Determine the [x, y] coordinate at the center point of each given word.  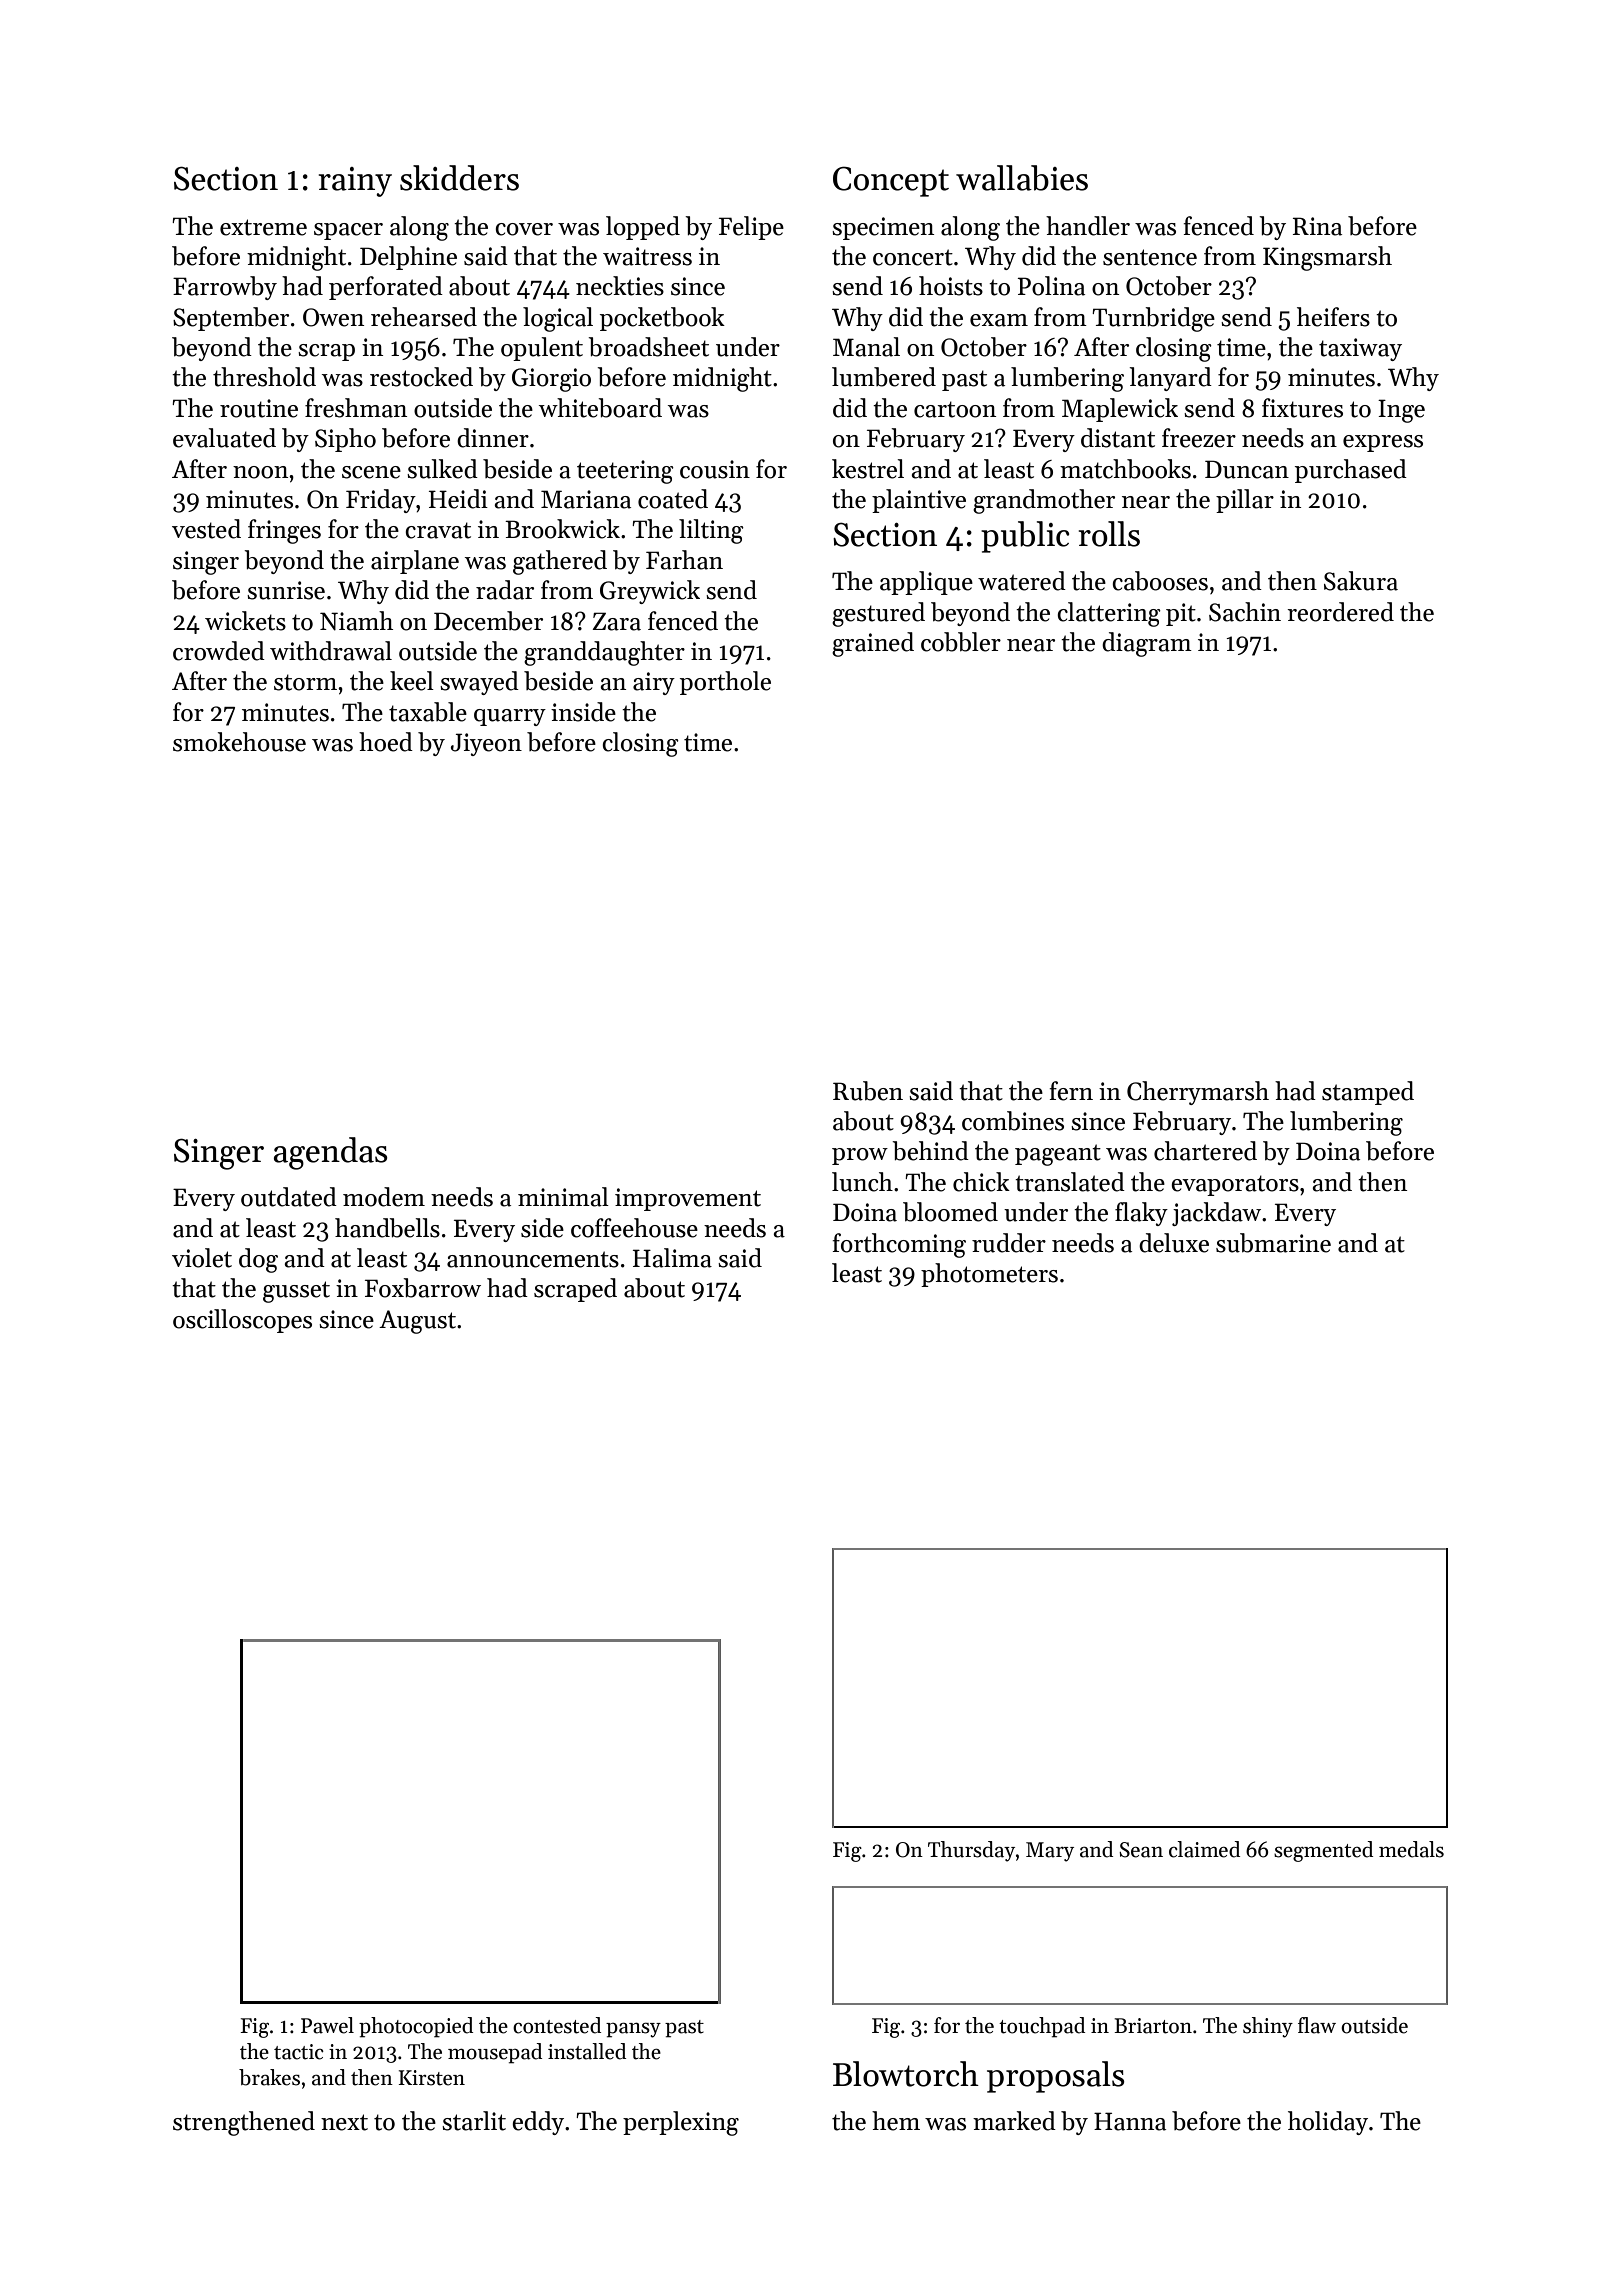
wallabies [1022, 178]
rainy [355, 182]
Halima [672, 1258]
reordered [1340, 612]
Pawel [327, 2025]
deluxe [1174, 1243]
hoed [386, 742]
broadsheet [648, 347]
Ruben [868, 1091]
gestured [878, 614]
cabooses [1160, 581]
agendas [331, 1153]
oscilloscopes [242, 1321]
